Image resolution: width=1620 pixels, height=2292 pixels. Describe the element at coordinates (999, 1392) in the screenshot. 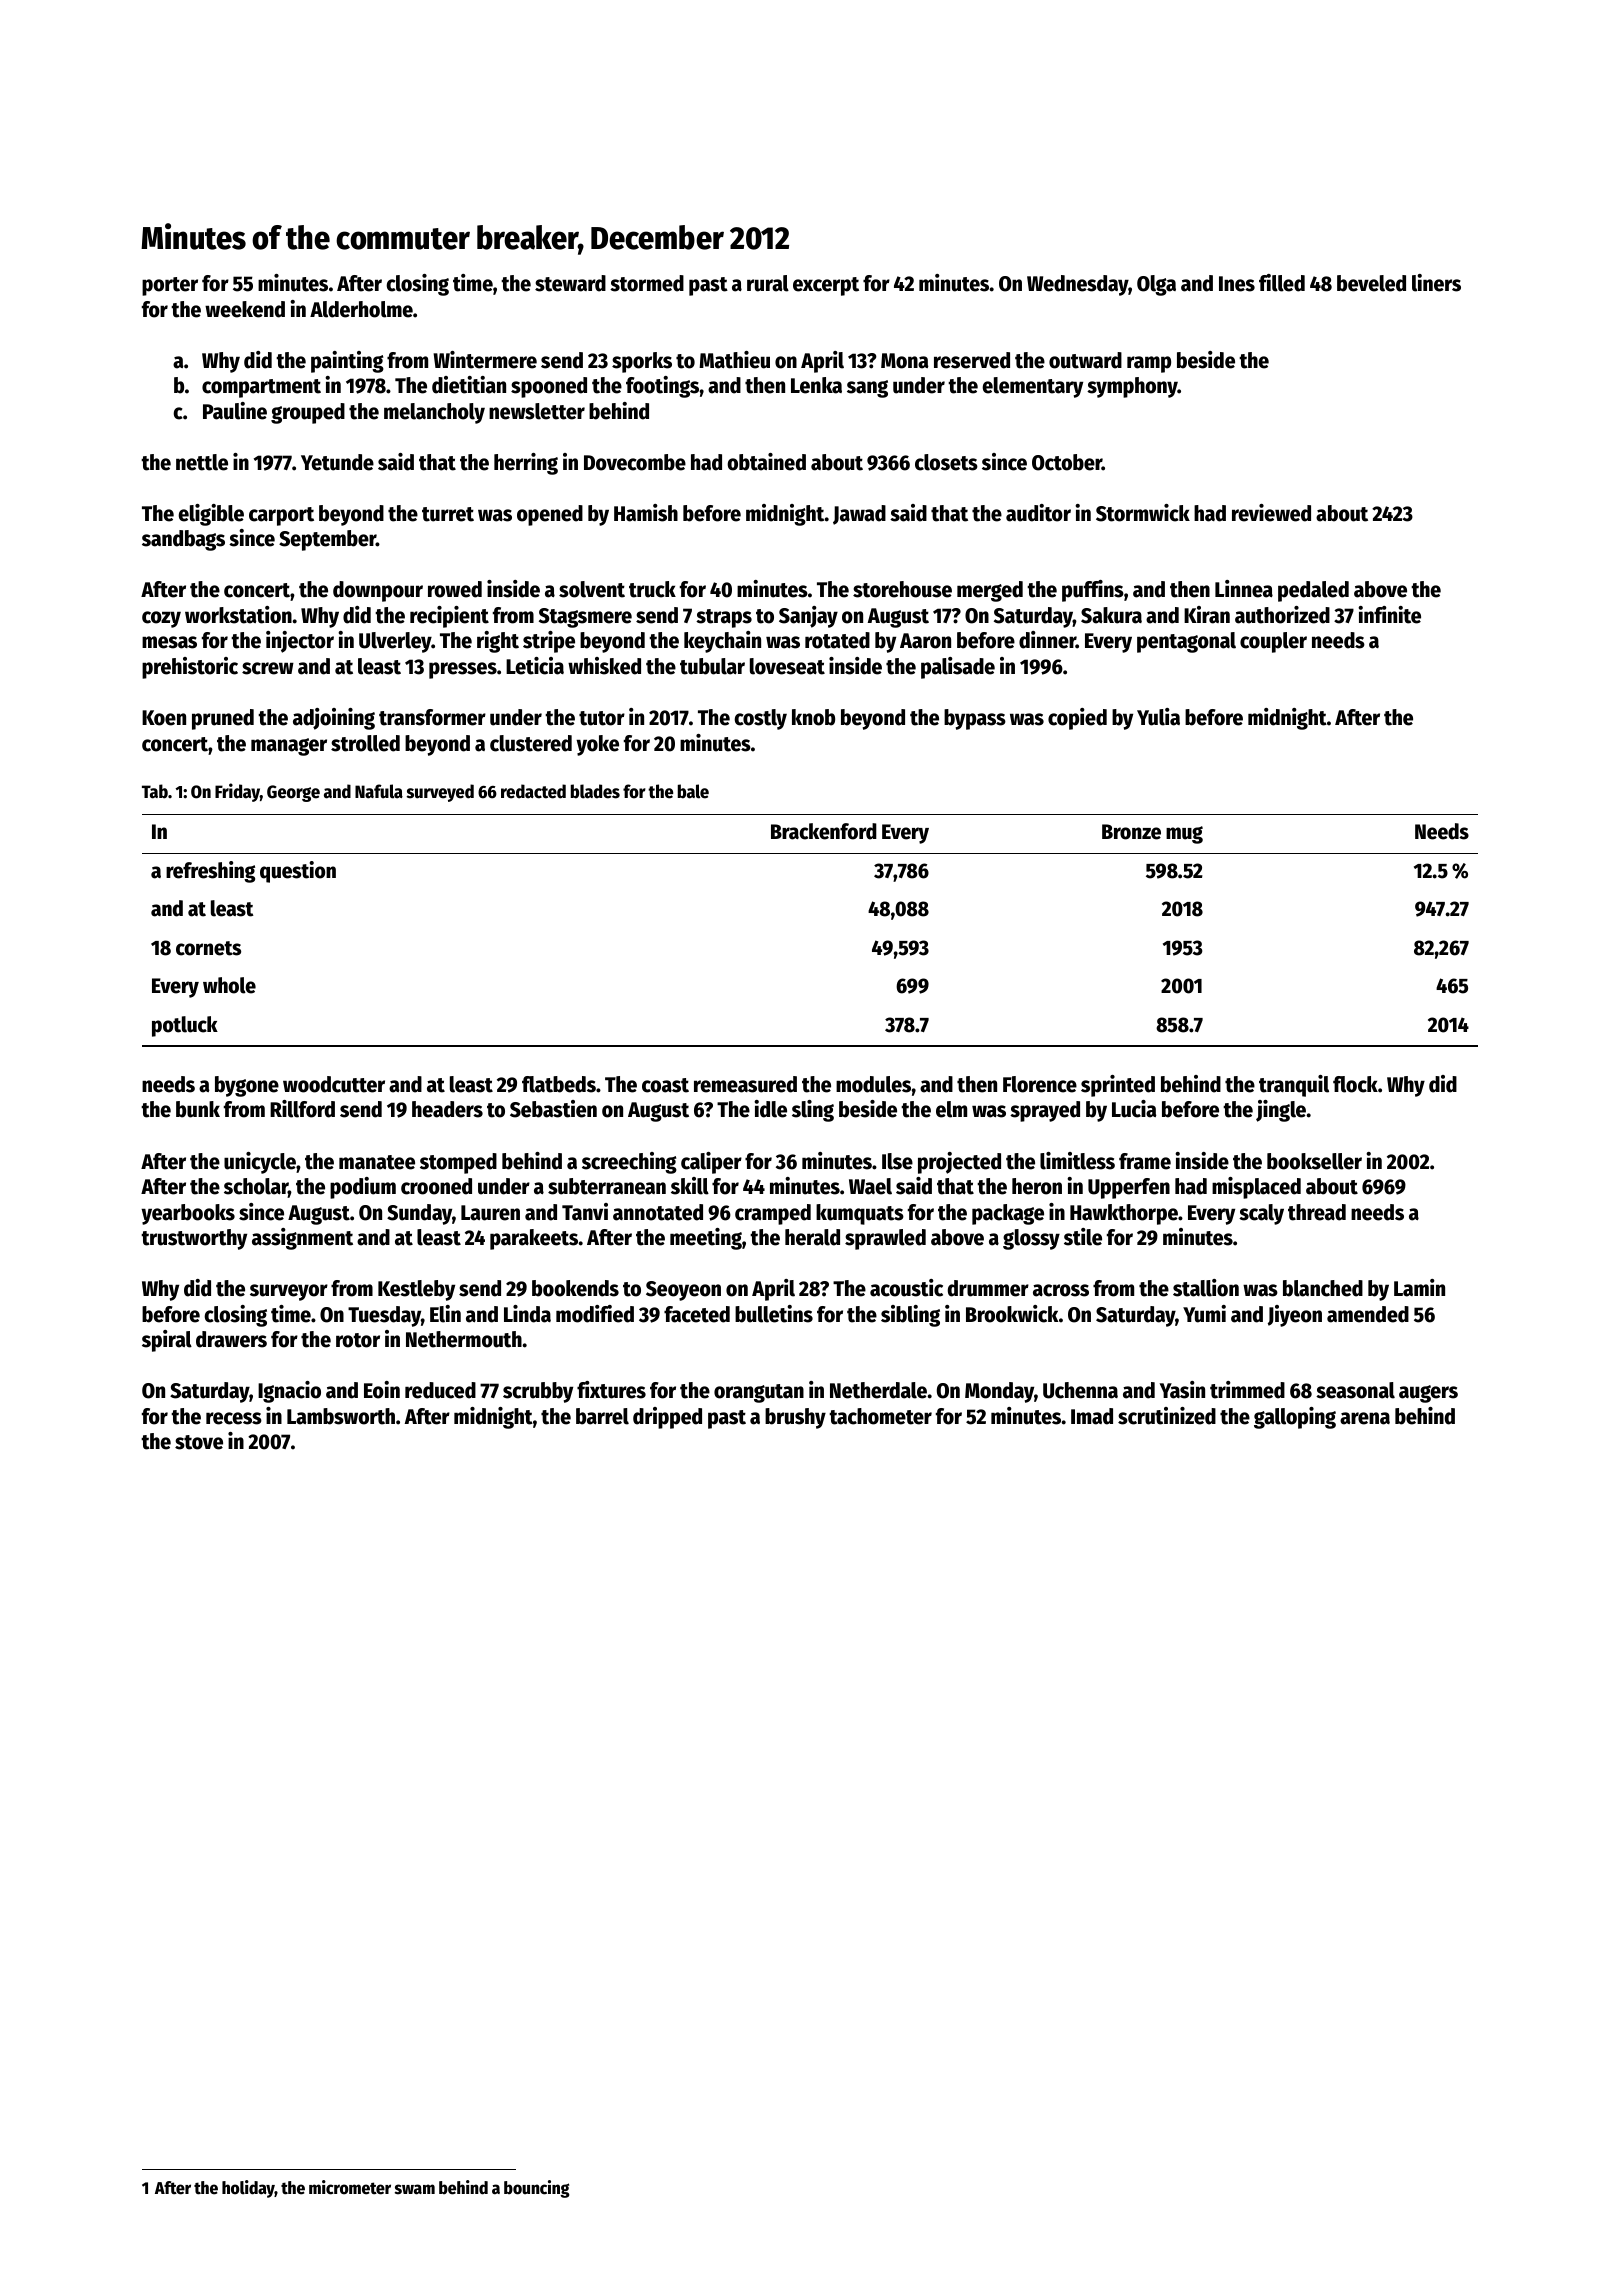

I see `Monday` at that location.
